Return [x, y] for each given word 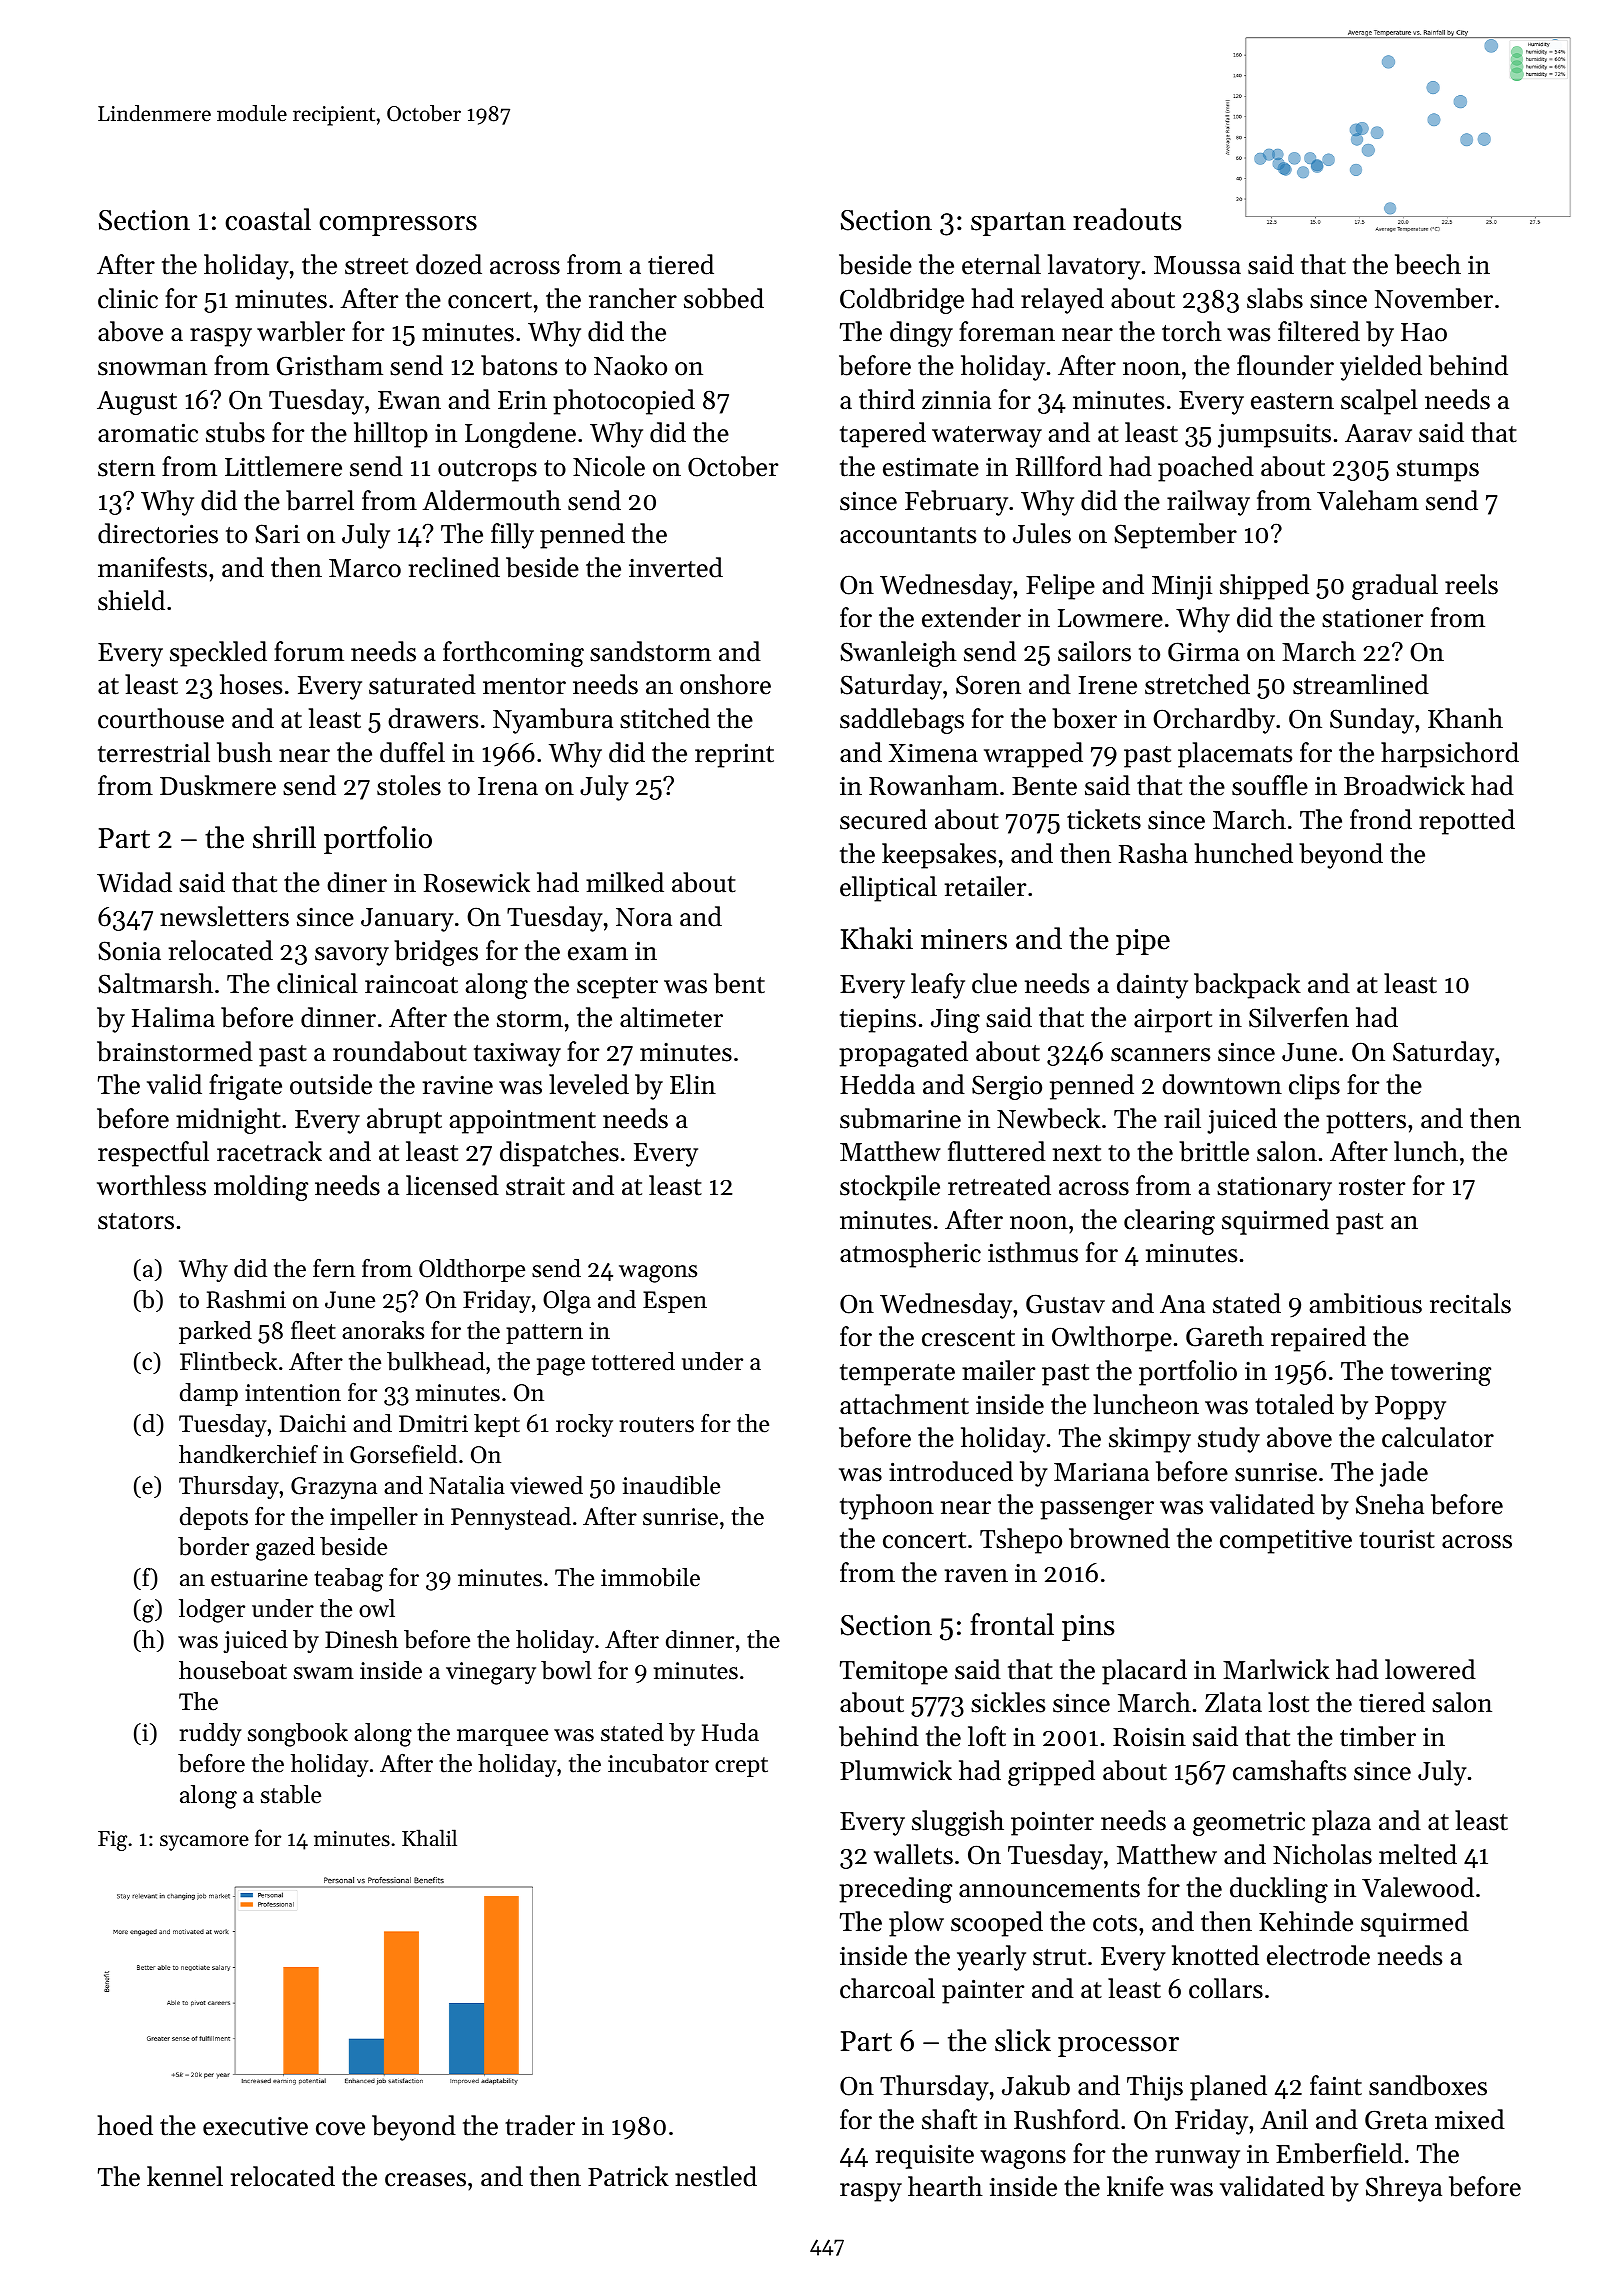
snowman [152, 369]
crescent [968, 1338]
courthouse [161, 718]
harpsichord [1450, 755]
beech [1428, 264]
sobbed [724, 298]
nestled [716, 2176]
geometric [1249, 1823]
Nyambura [553, 721]
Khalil [429, 1837]
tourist [1397, 1539]
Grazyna [334, 1488]
